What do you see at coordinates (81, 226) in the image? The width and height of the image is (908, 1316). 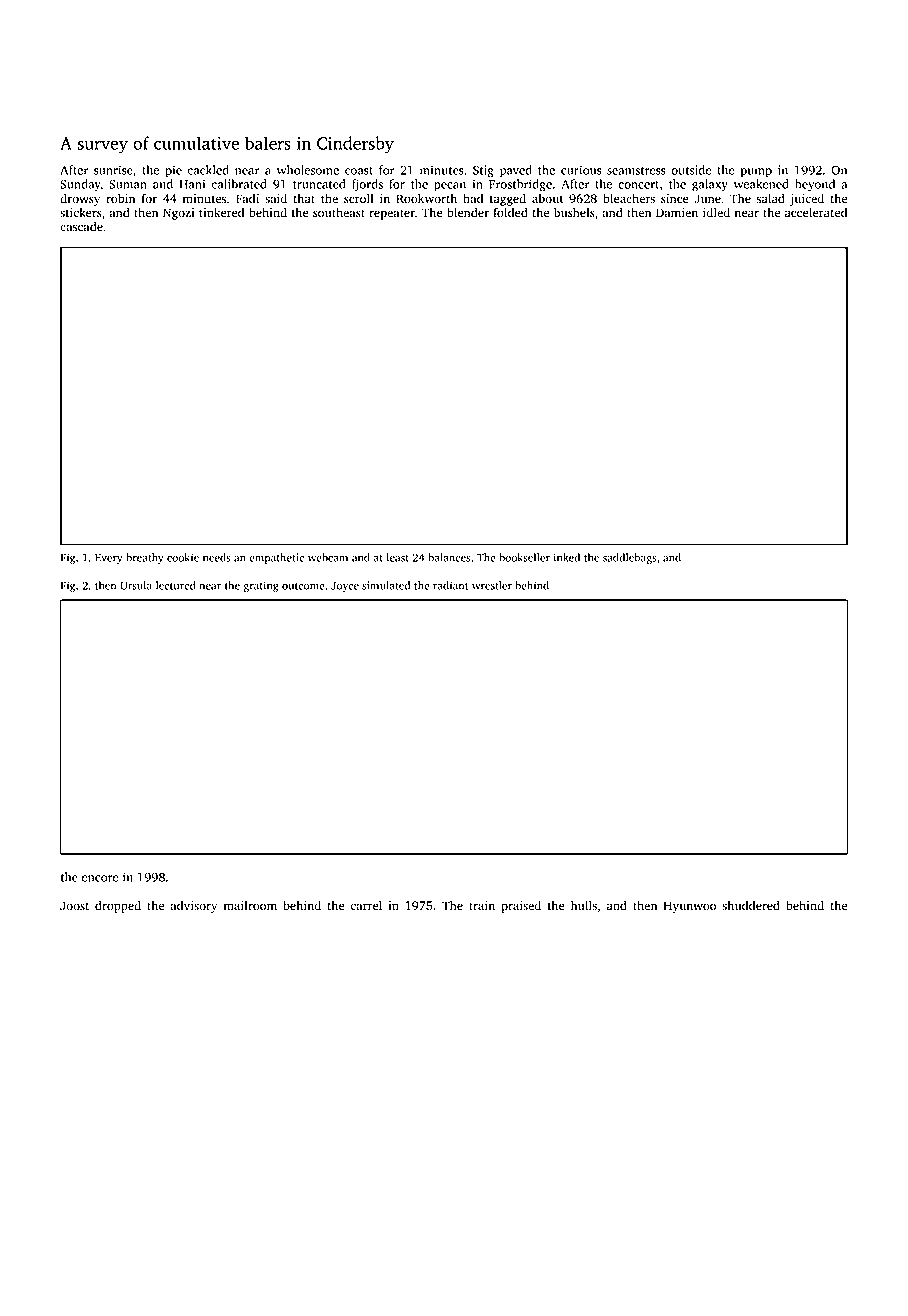 I see `cascade` at bounding box center [81, 226].
